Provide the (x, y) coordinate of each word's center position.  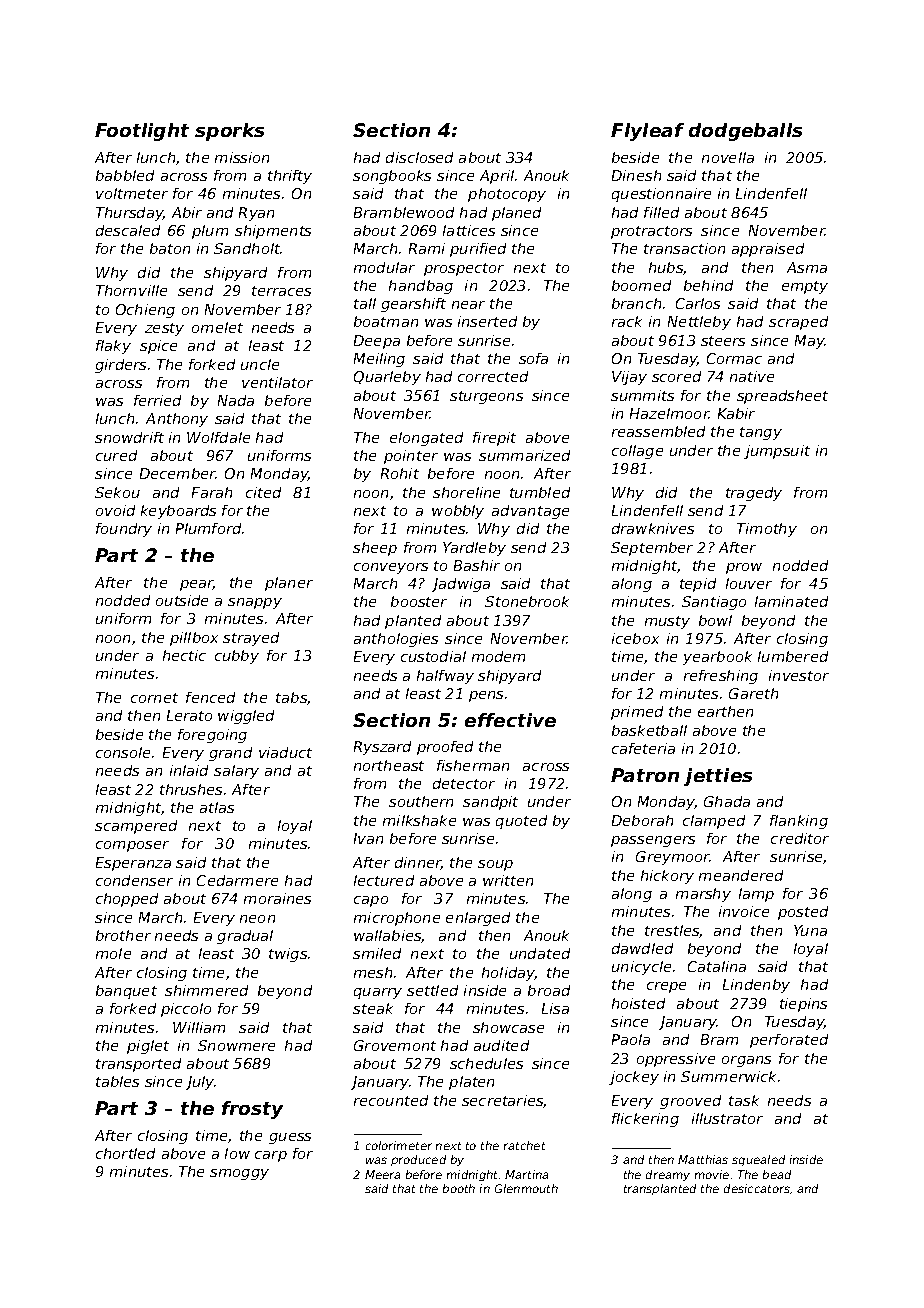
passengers (653, 841)
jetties (718, 777)
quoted (521, 822)
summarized (524, 455)
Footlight (142, 132)
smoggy (239, 1174)
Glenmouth (526, 1188)
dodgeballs (745, 132)
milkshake (419, 820)
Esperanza (133, 864)
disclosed (419, 157)
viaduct (285, 752)
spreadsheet (782, 397)
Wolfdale (218, 437)
